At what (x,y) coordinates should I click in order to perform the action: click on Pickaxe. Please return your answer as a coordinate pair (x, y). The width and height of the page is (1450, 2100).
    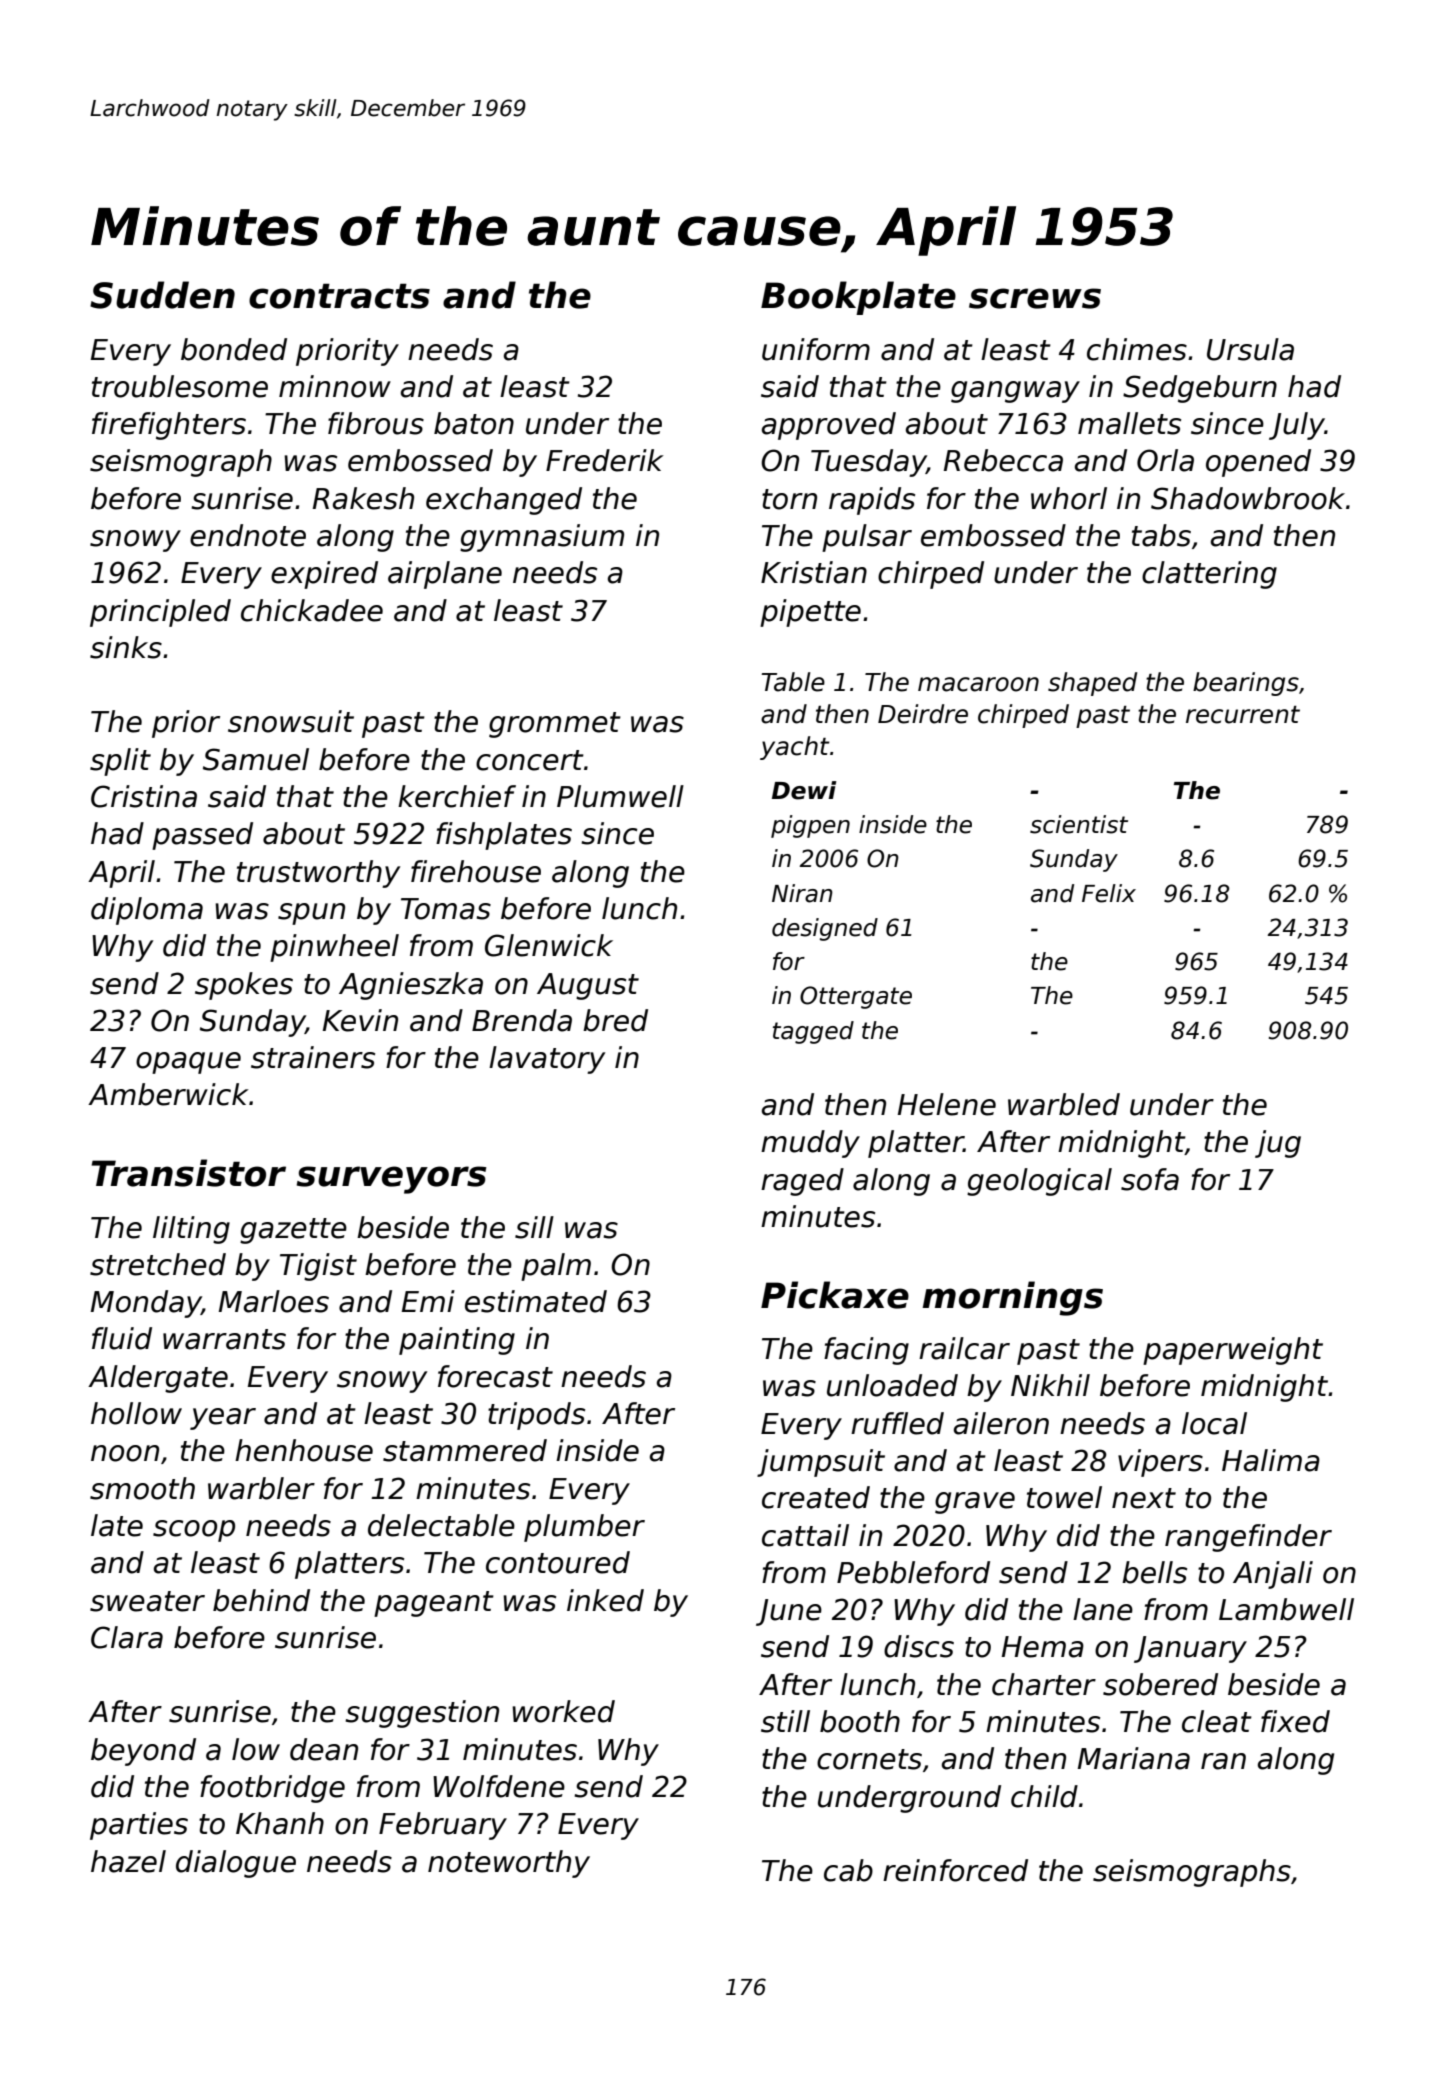
    Looking at the image, I should click on (835, 1295).
